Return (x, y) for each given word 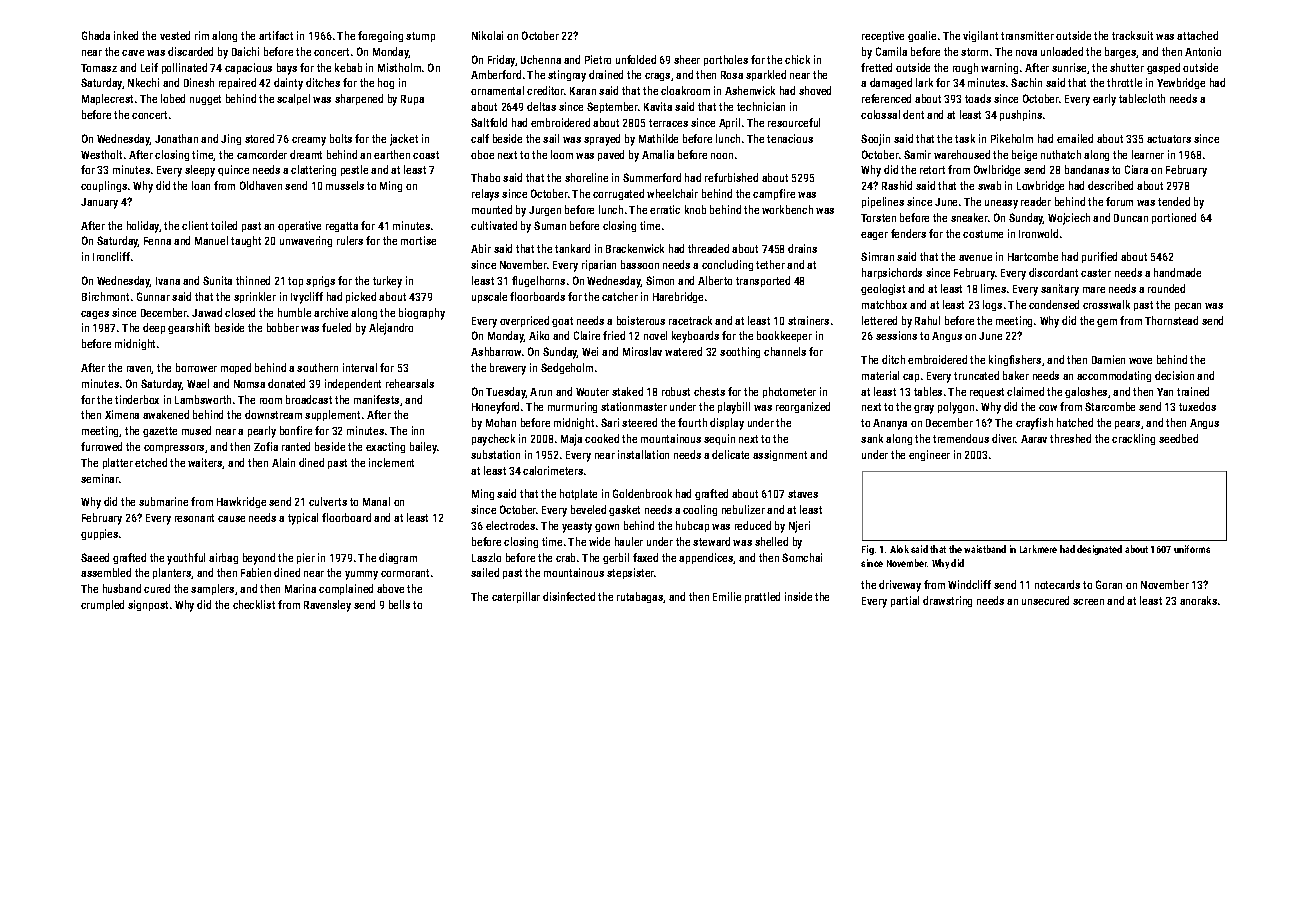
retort (932, 170)
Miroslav (642, 351)
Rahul (927, 320)
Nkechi (143, 82)
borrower (196, 367)
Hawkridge (241, 502)
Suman (550, 225)
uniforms (1192, 549)
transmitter (1027, 35)
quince (233, 170)
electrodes (510, 525)
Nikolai (487, 35)
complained (346, 589)
